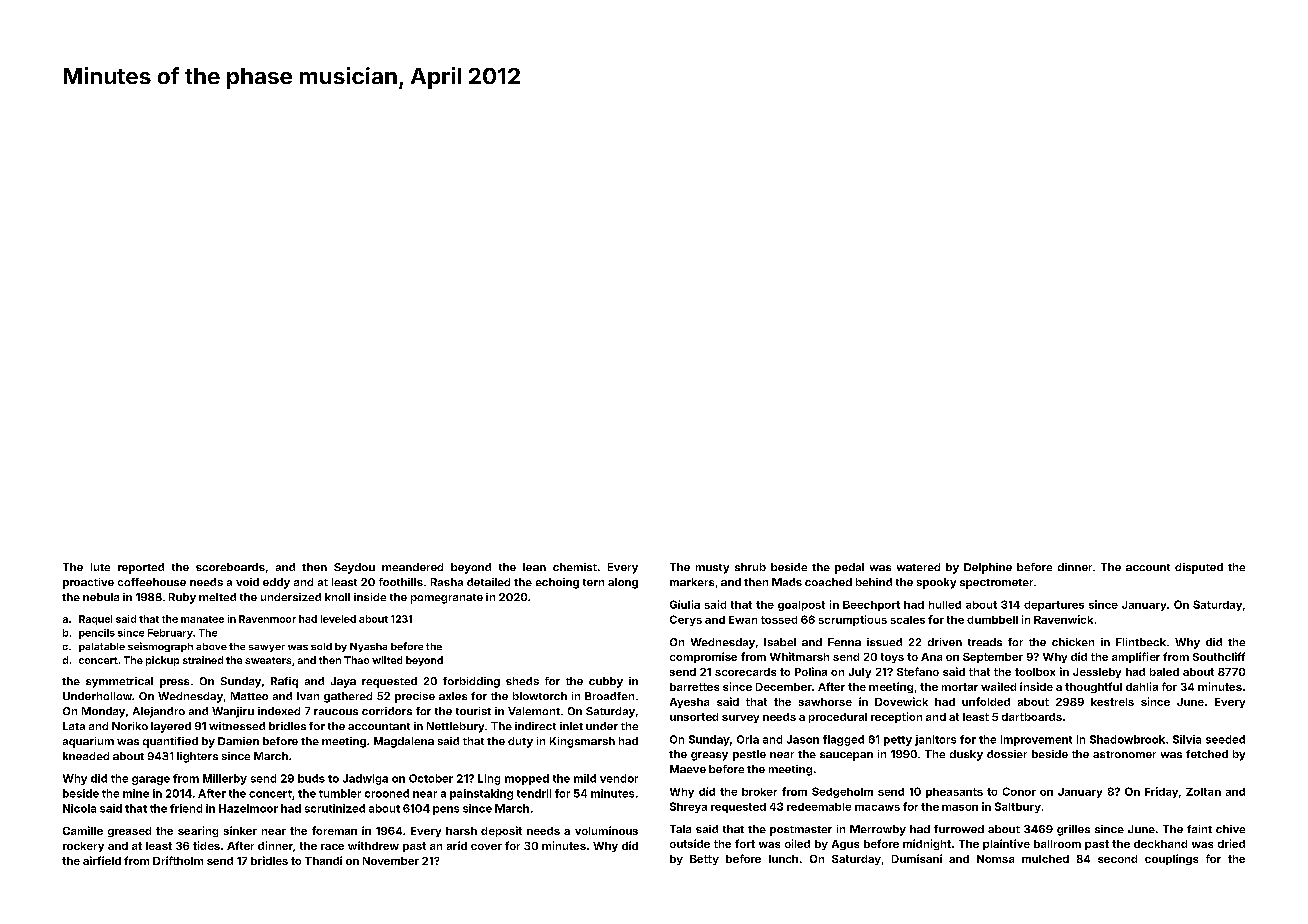  Describe the element at coordinates (79, 808) in the screenshot. I see `Nicola` at that location.
